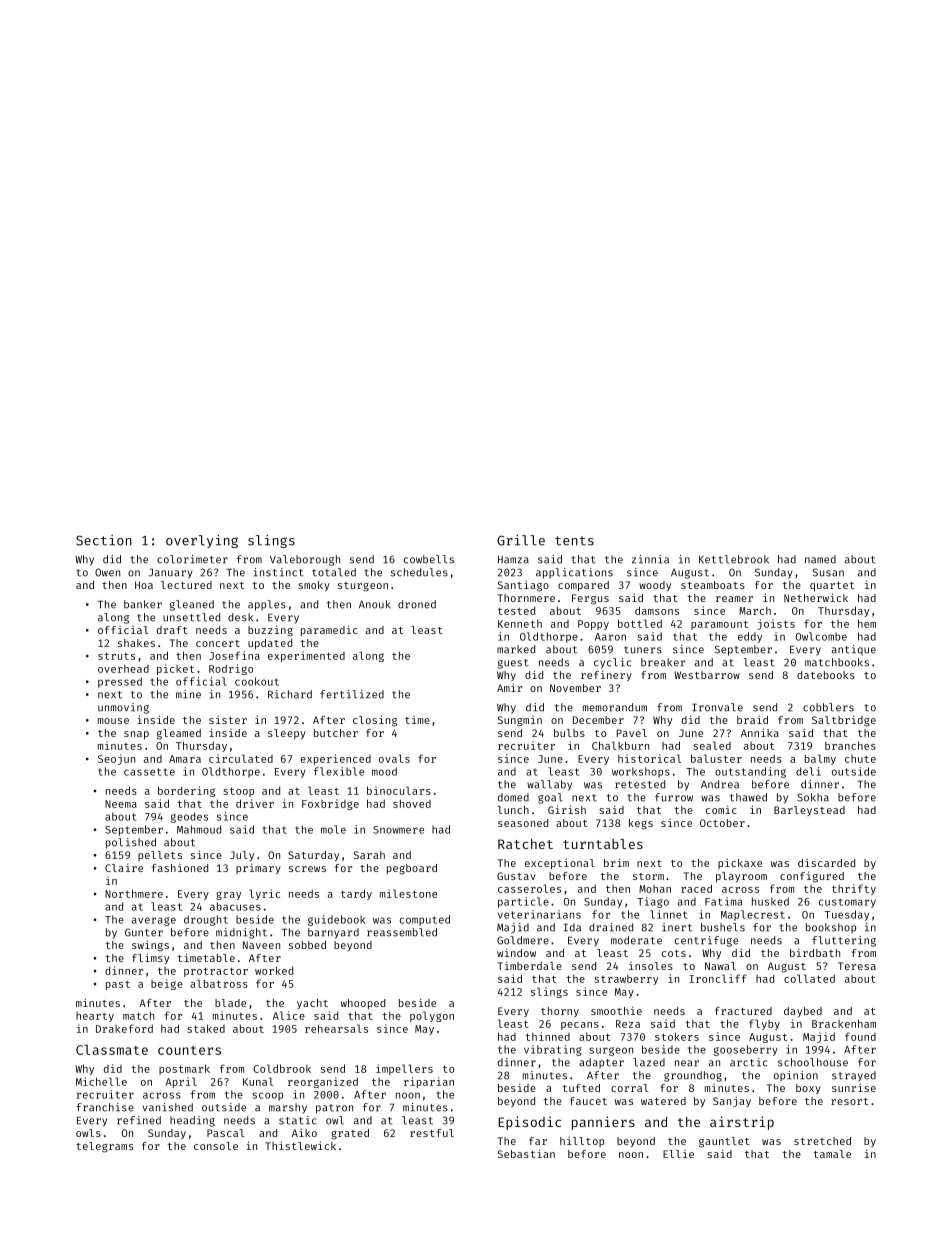 This page has height=1233, width=952. What do you see at coordinates (206, 1028) in the page?
I see `staked` at bounding box center [206, 1028].
